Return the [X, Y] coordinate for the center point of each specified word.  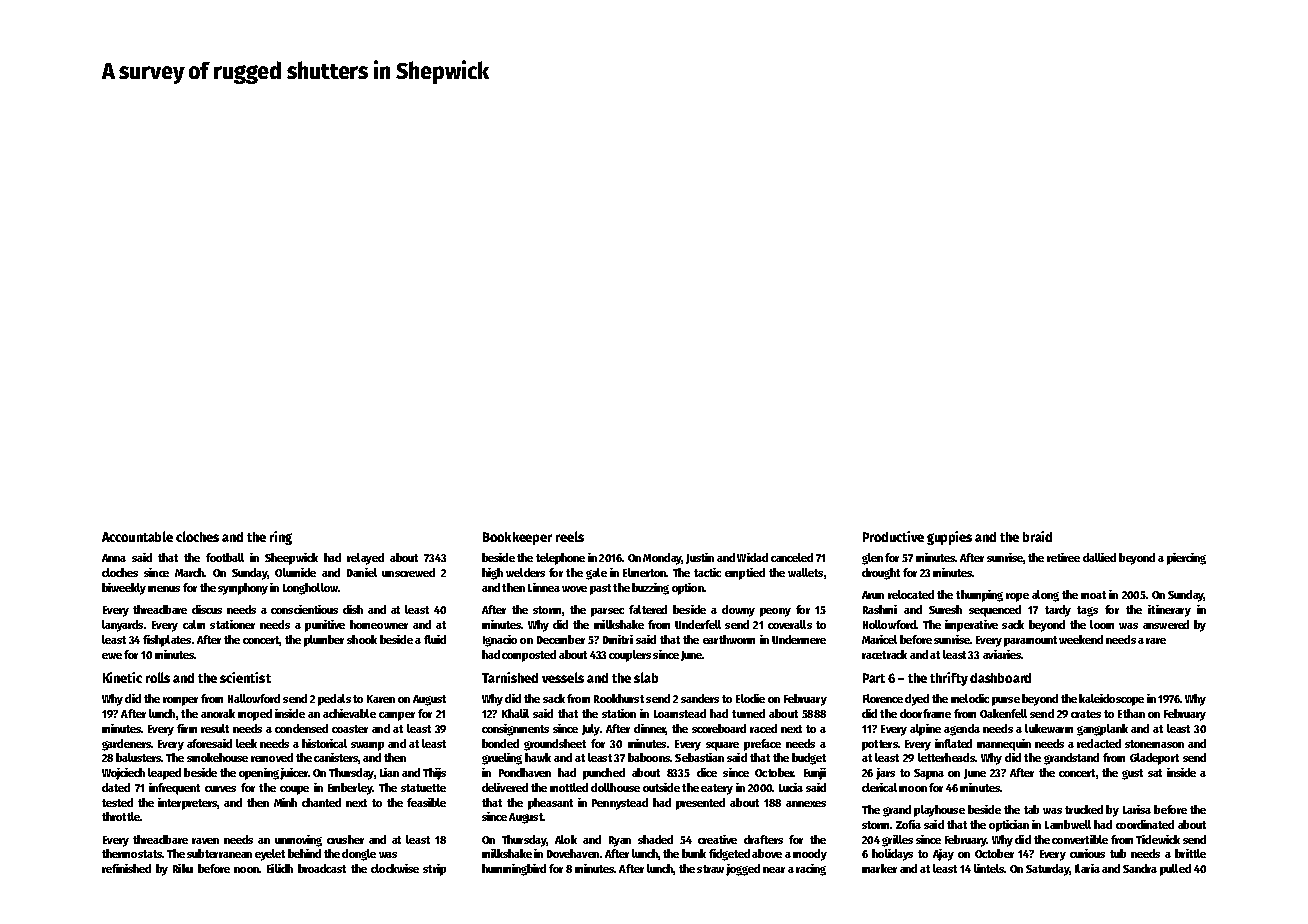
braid [1037, 536]
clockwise [395, 868]
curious [1087, 853]
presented [700, 804]
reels [570, 536]
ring [281, 538]
